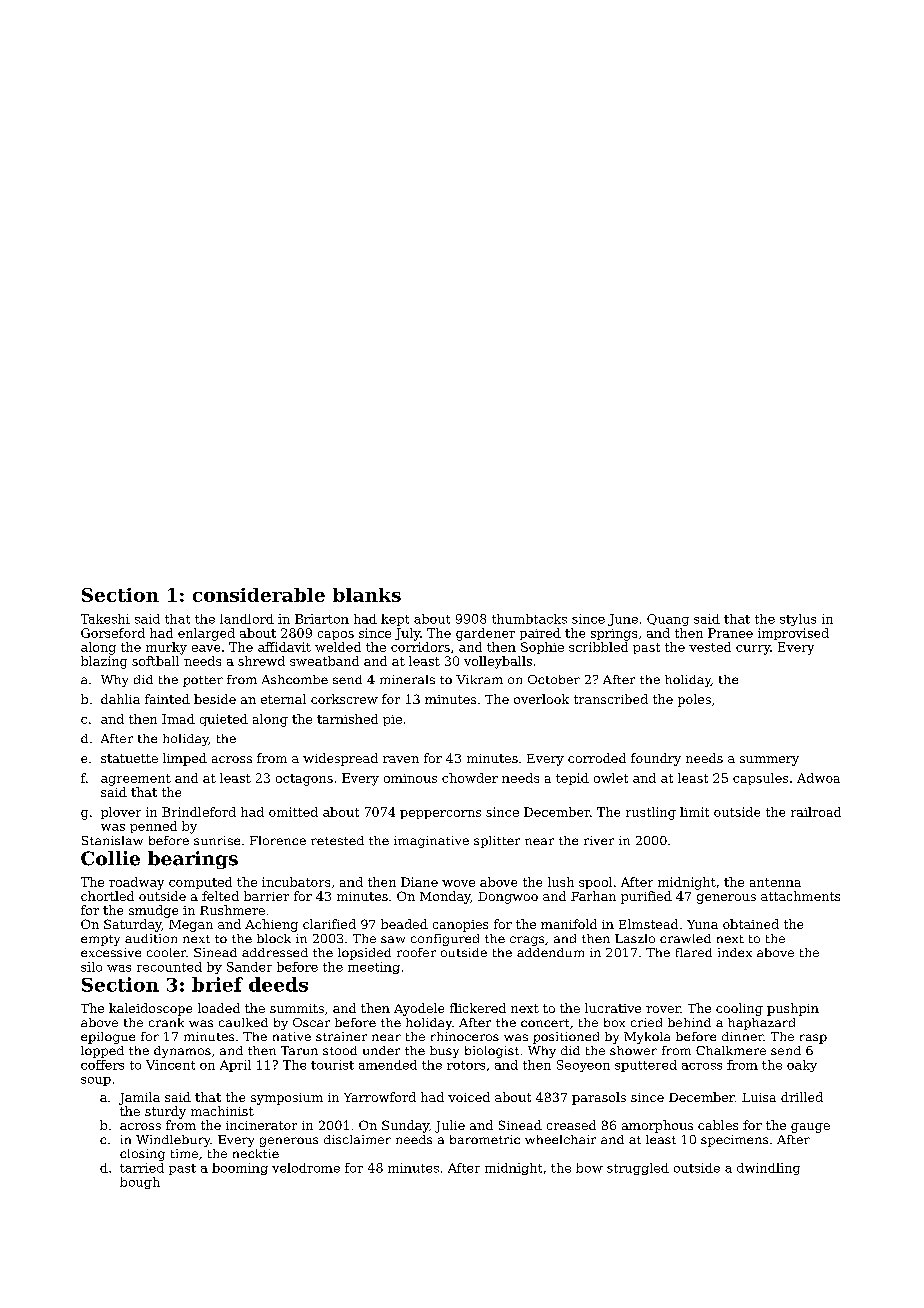  I want to click on barometric, so click(485, 1139).
